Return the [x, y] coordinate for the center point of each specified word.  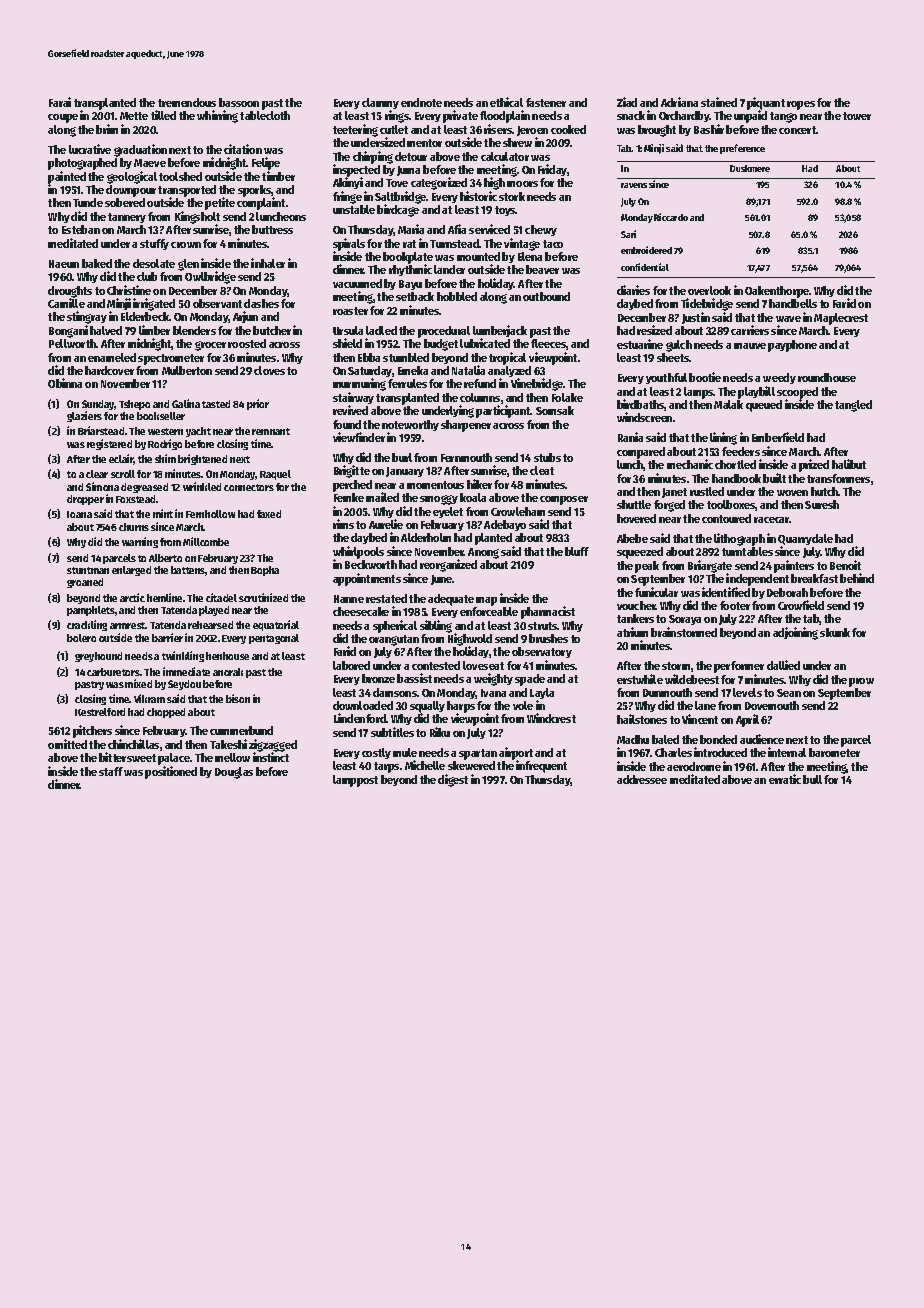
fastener [546, 102]
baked [97, 263]
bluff [577, 551]
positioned [171, 772]
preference [742, 149]
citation [243, 149]
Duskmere [750, 168]
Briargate [710, 566]
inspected [356, 171]
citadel [221, 597]
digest [453, 780]
